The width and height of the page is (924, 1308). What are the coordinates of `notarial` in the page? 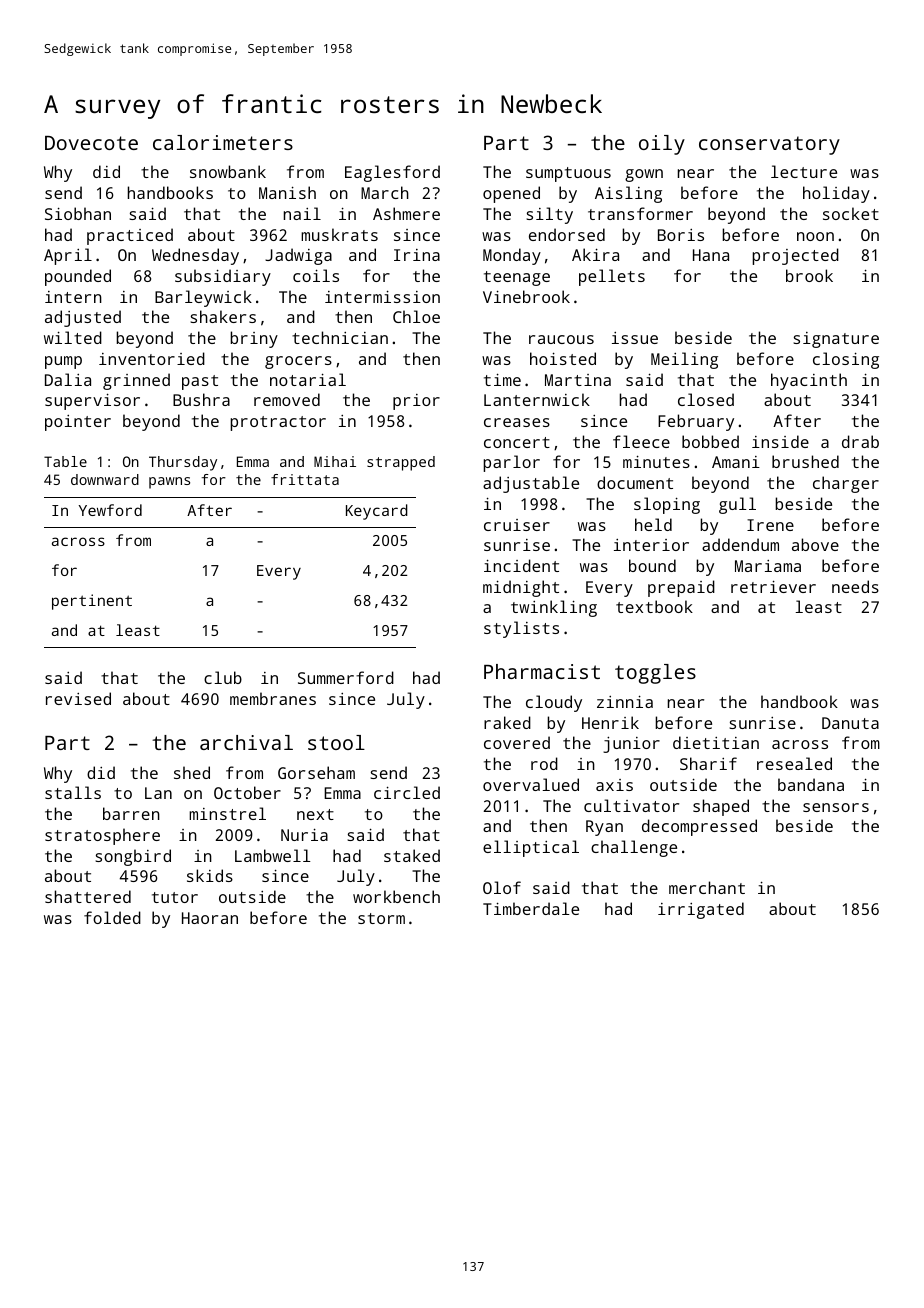 It's located at (308, 379).
